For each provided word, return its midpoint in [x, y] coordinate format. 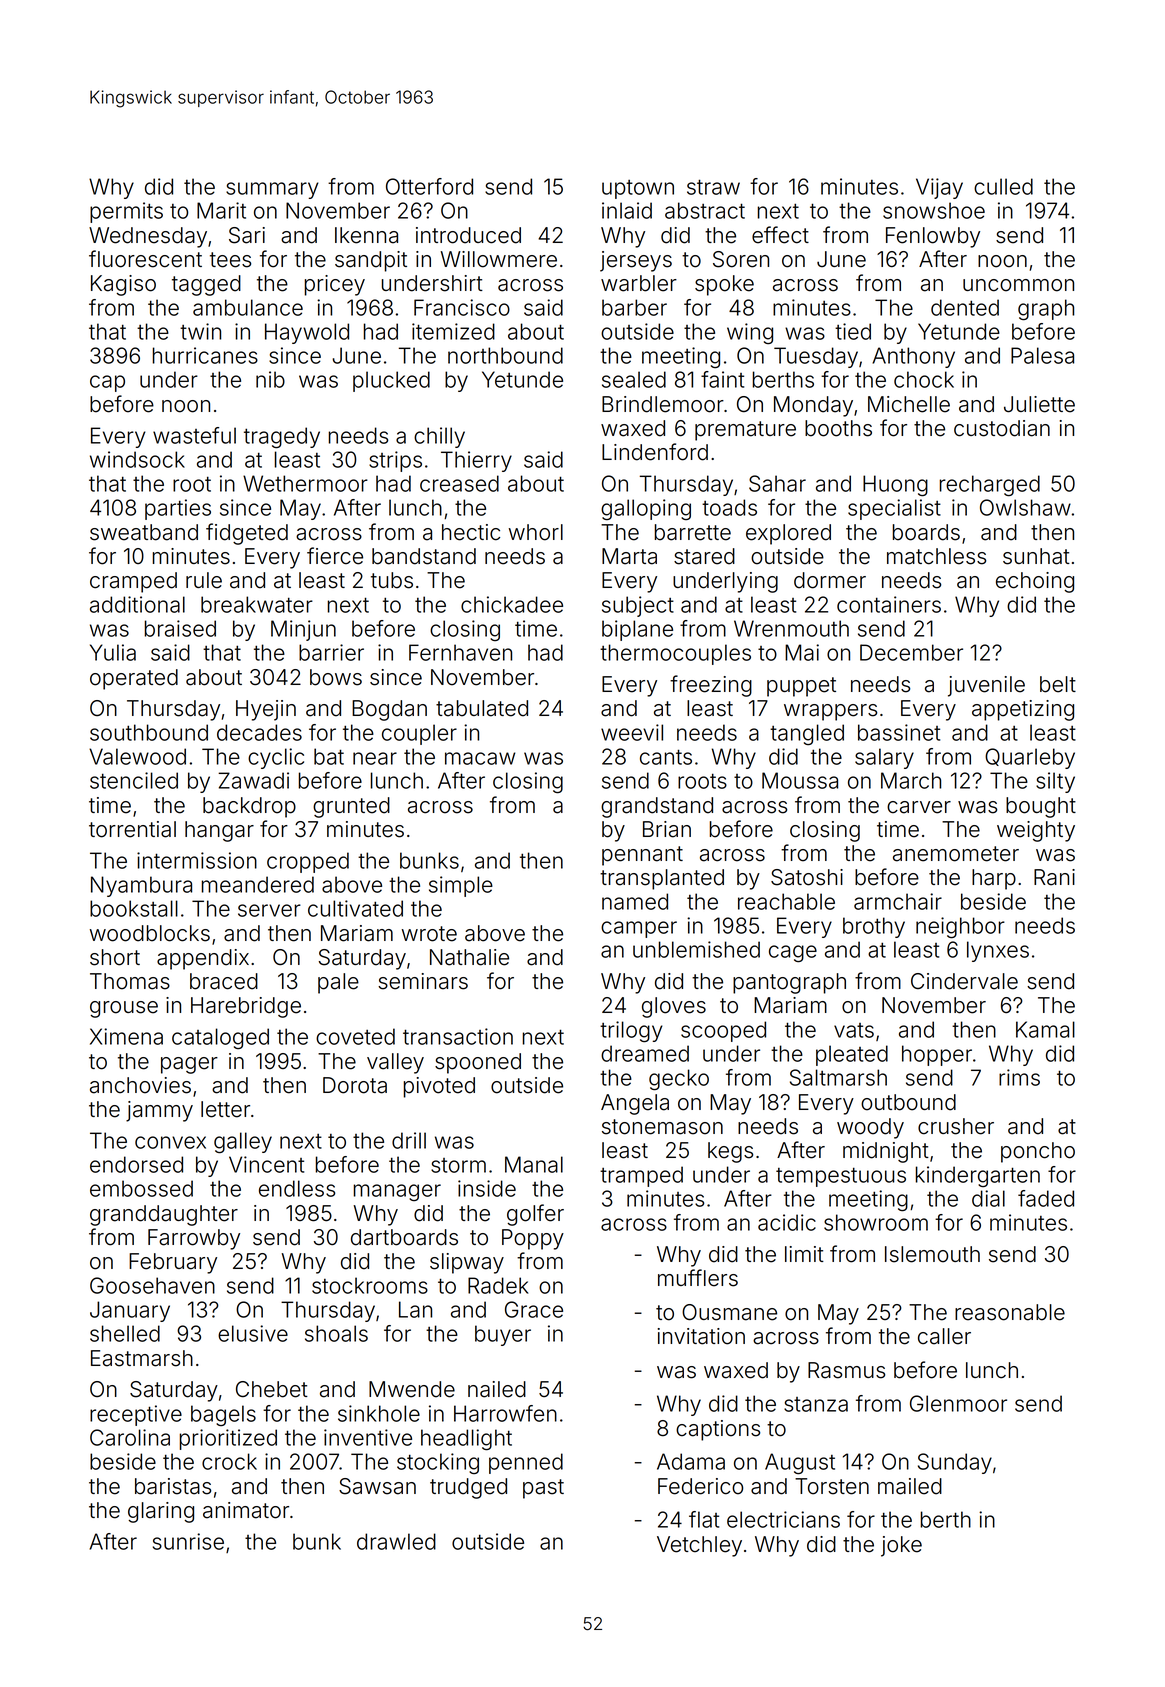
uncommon [1018, 285]
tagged [206, 285]
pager [189, 1065]
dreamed [645, 1053]
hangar [219, 831]
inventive [368, 1437]
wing [750, 333]
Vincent [266, 1164]
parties [178, 509]
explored [788, 534]
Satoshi [807, 877]
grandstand [657, 807]
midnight [886, 1152]
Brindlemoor [663, 404]
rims [1019, 1077]
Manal [534, 1164]
